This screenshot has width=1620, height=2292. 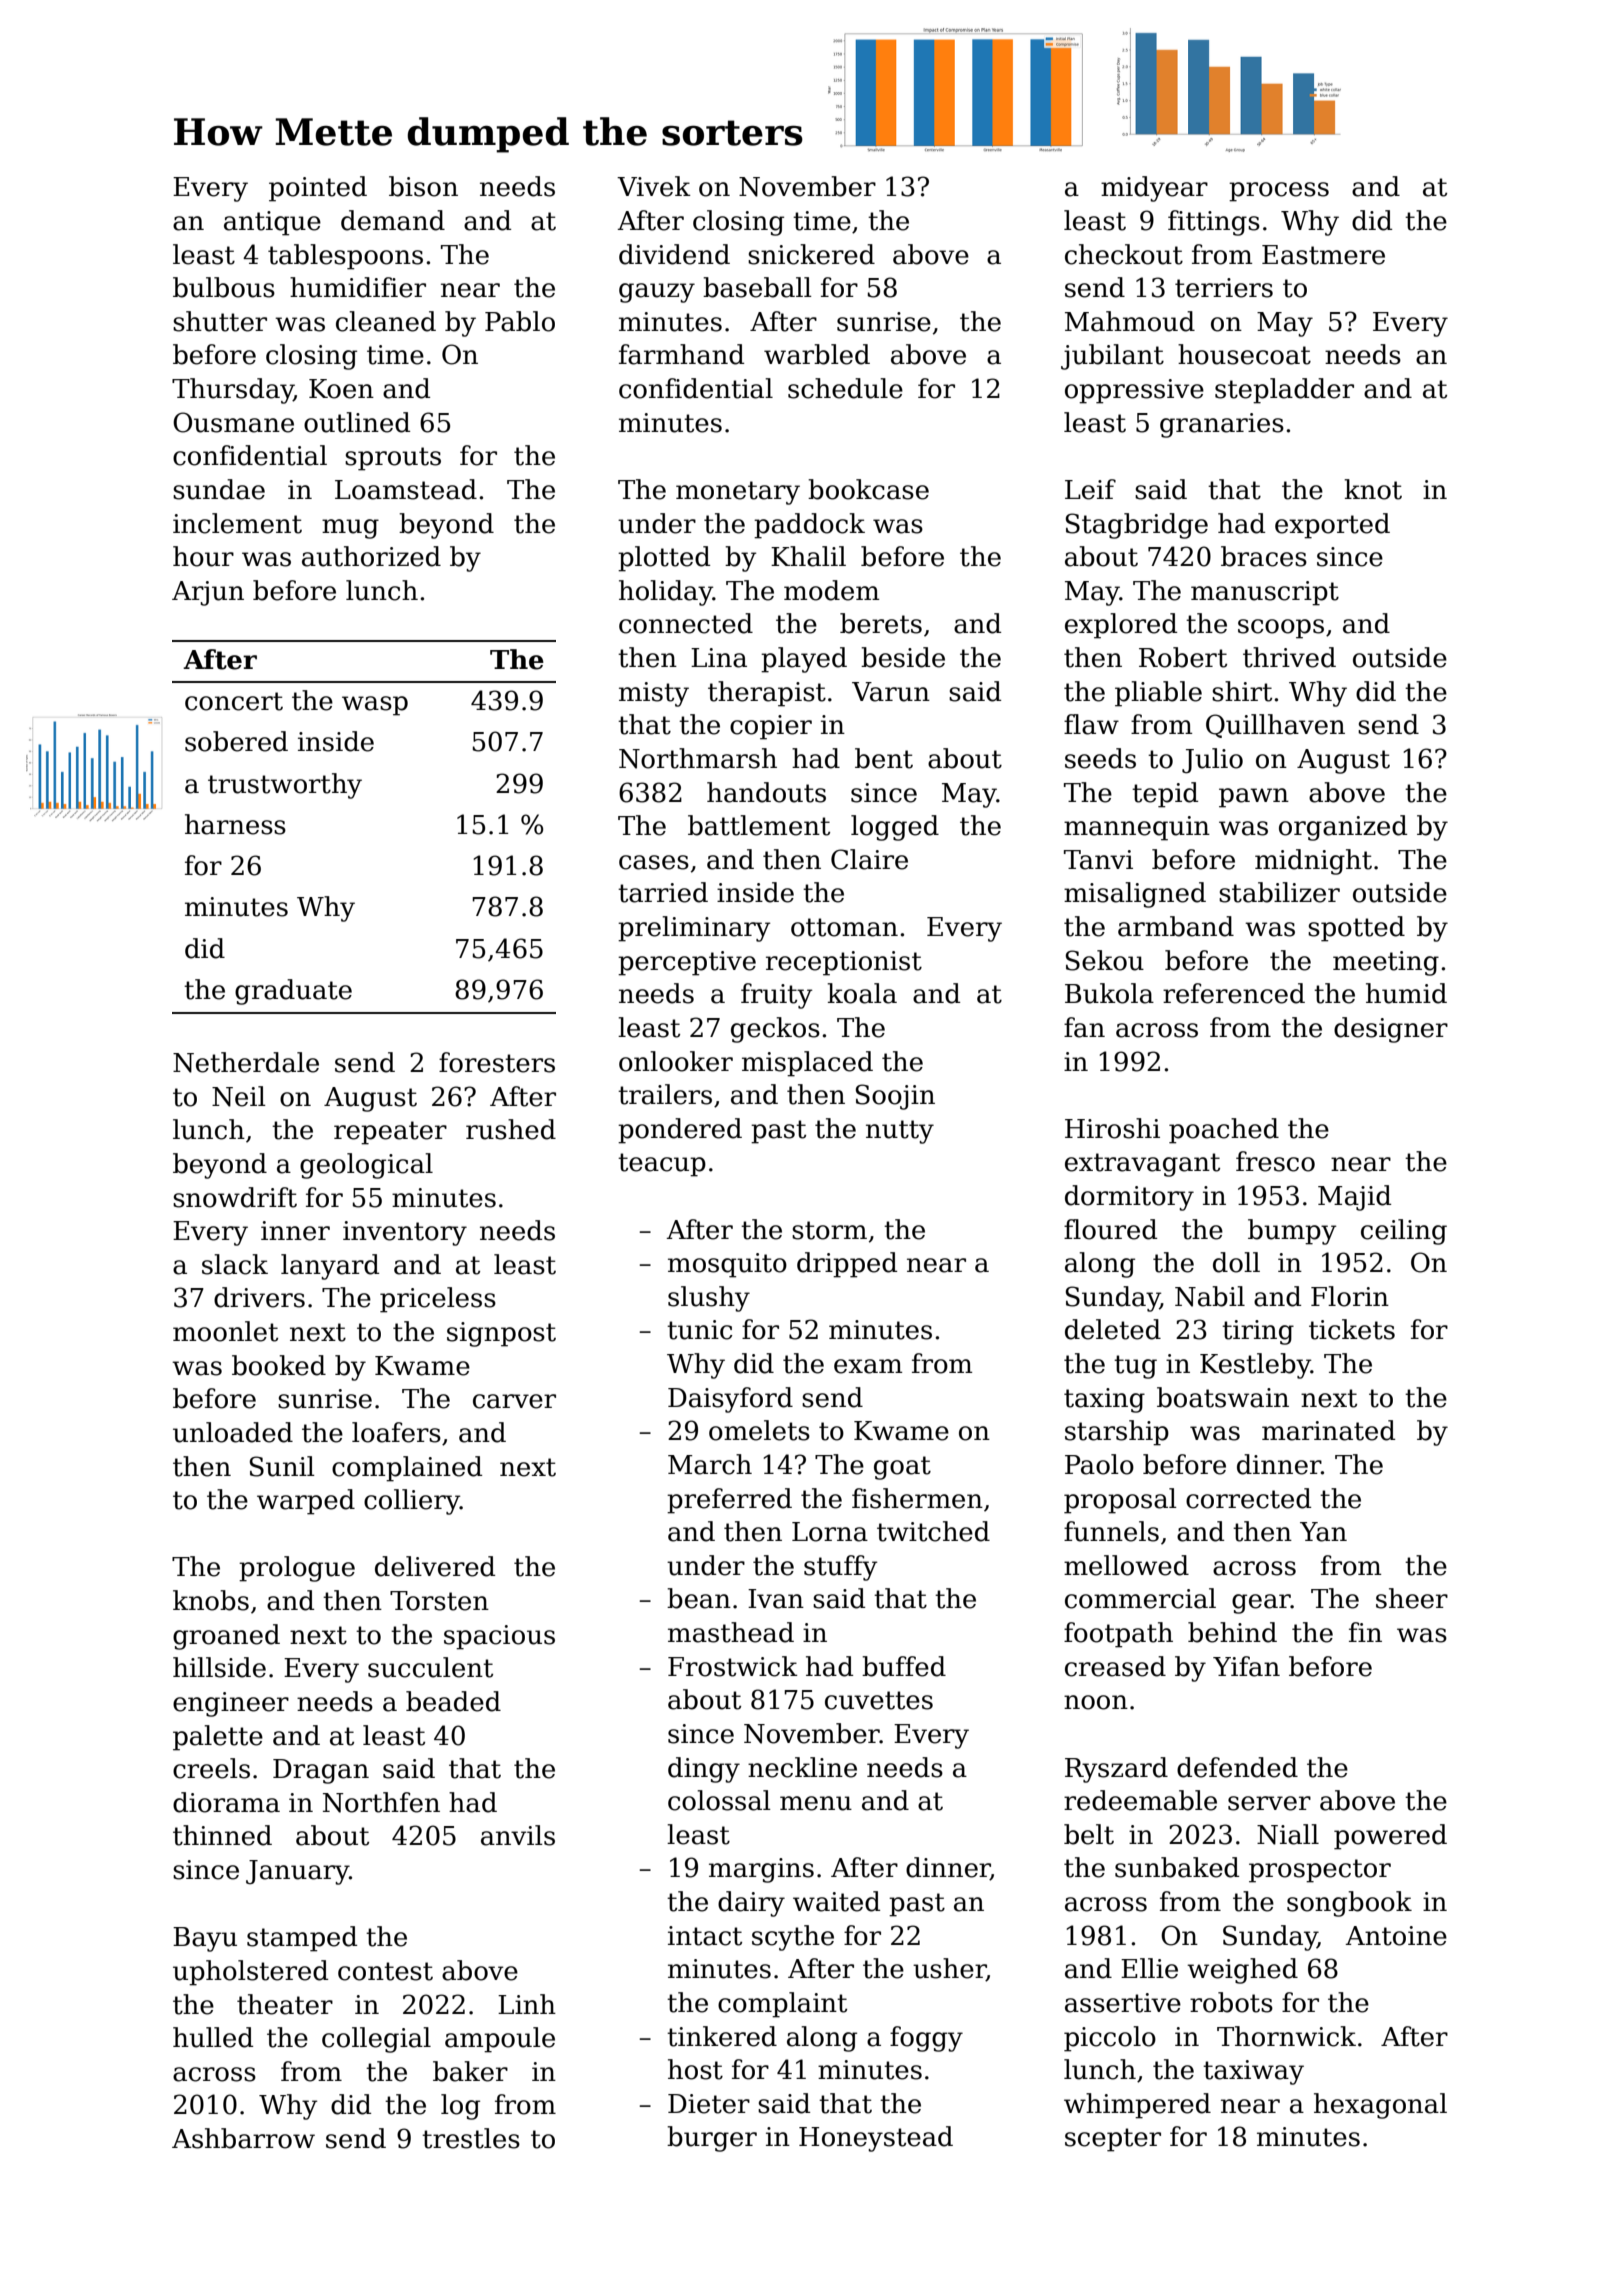 I want to click on concert, so click(x=234, y=701).
